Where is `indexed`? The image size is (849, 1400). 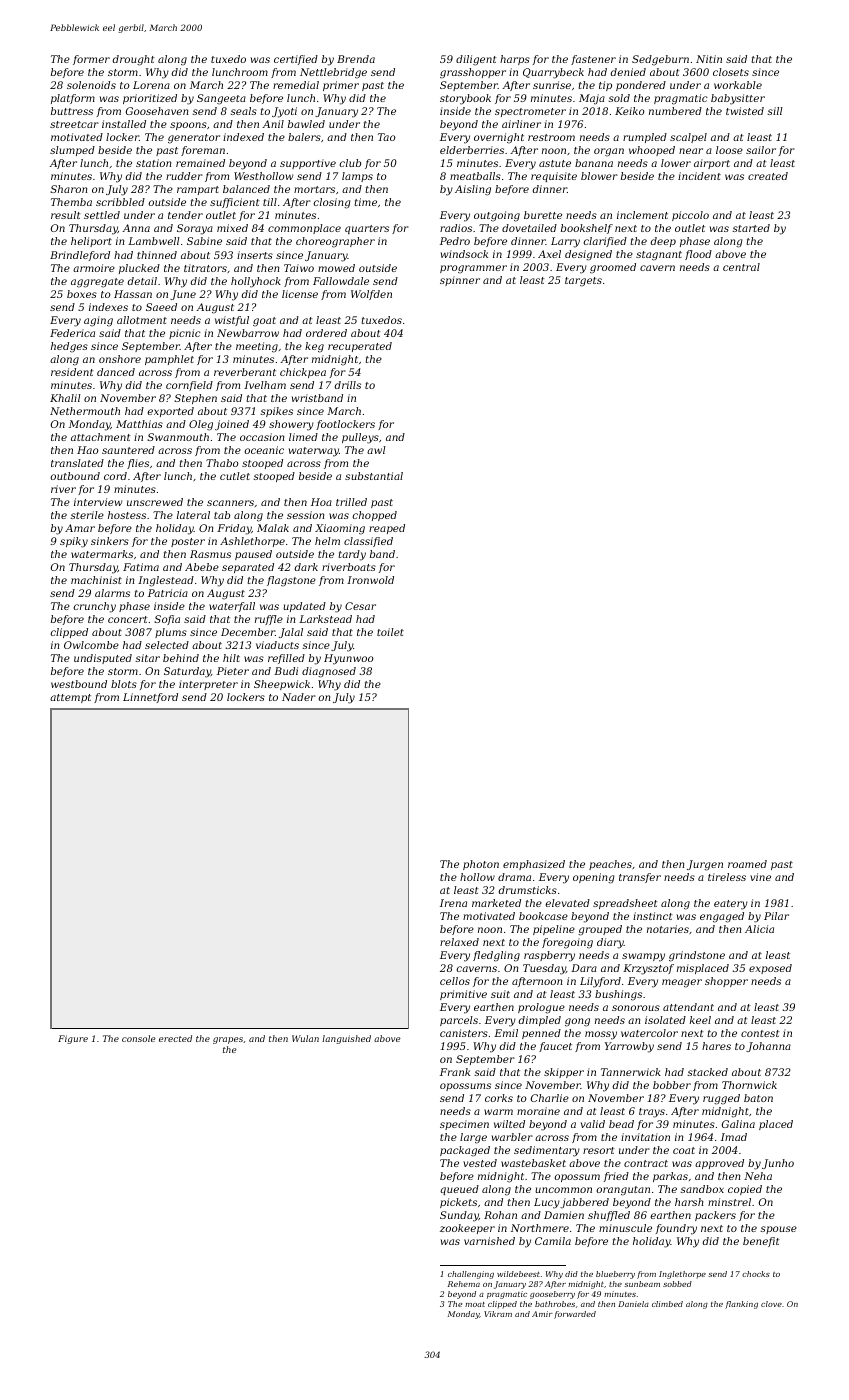 indexed is located at coordinates (243, 137).
